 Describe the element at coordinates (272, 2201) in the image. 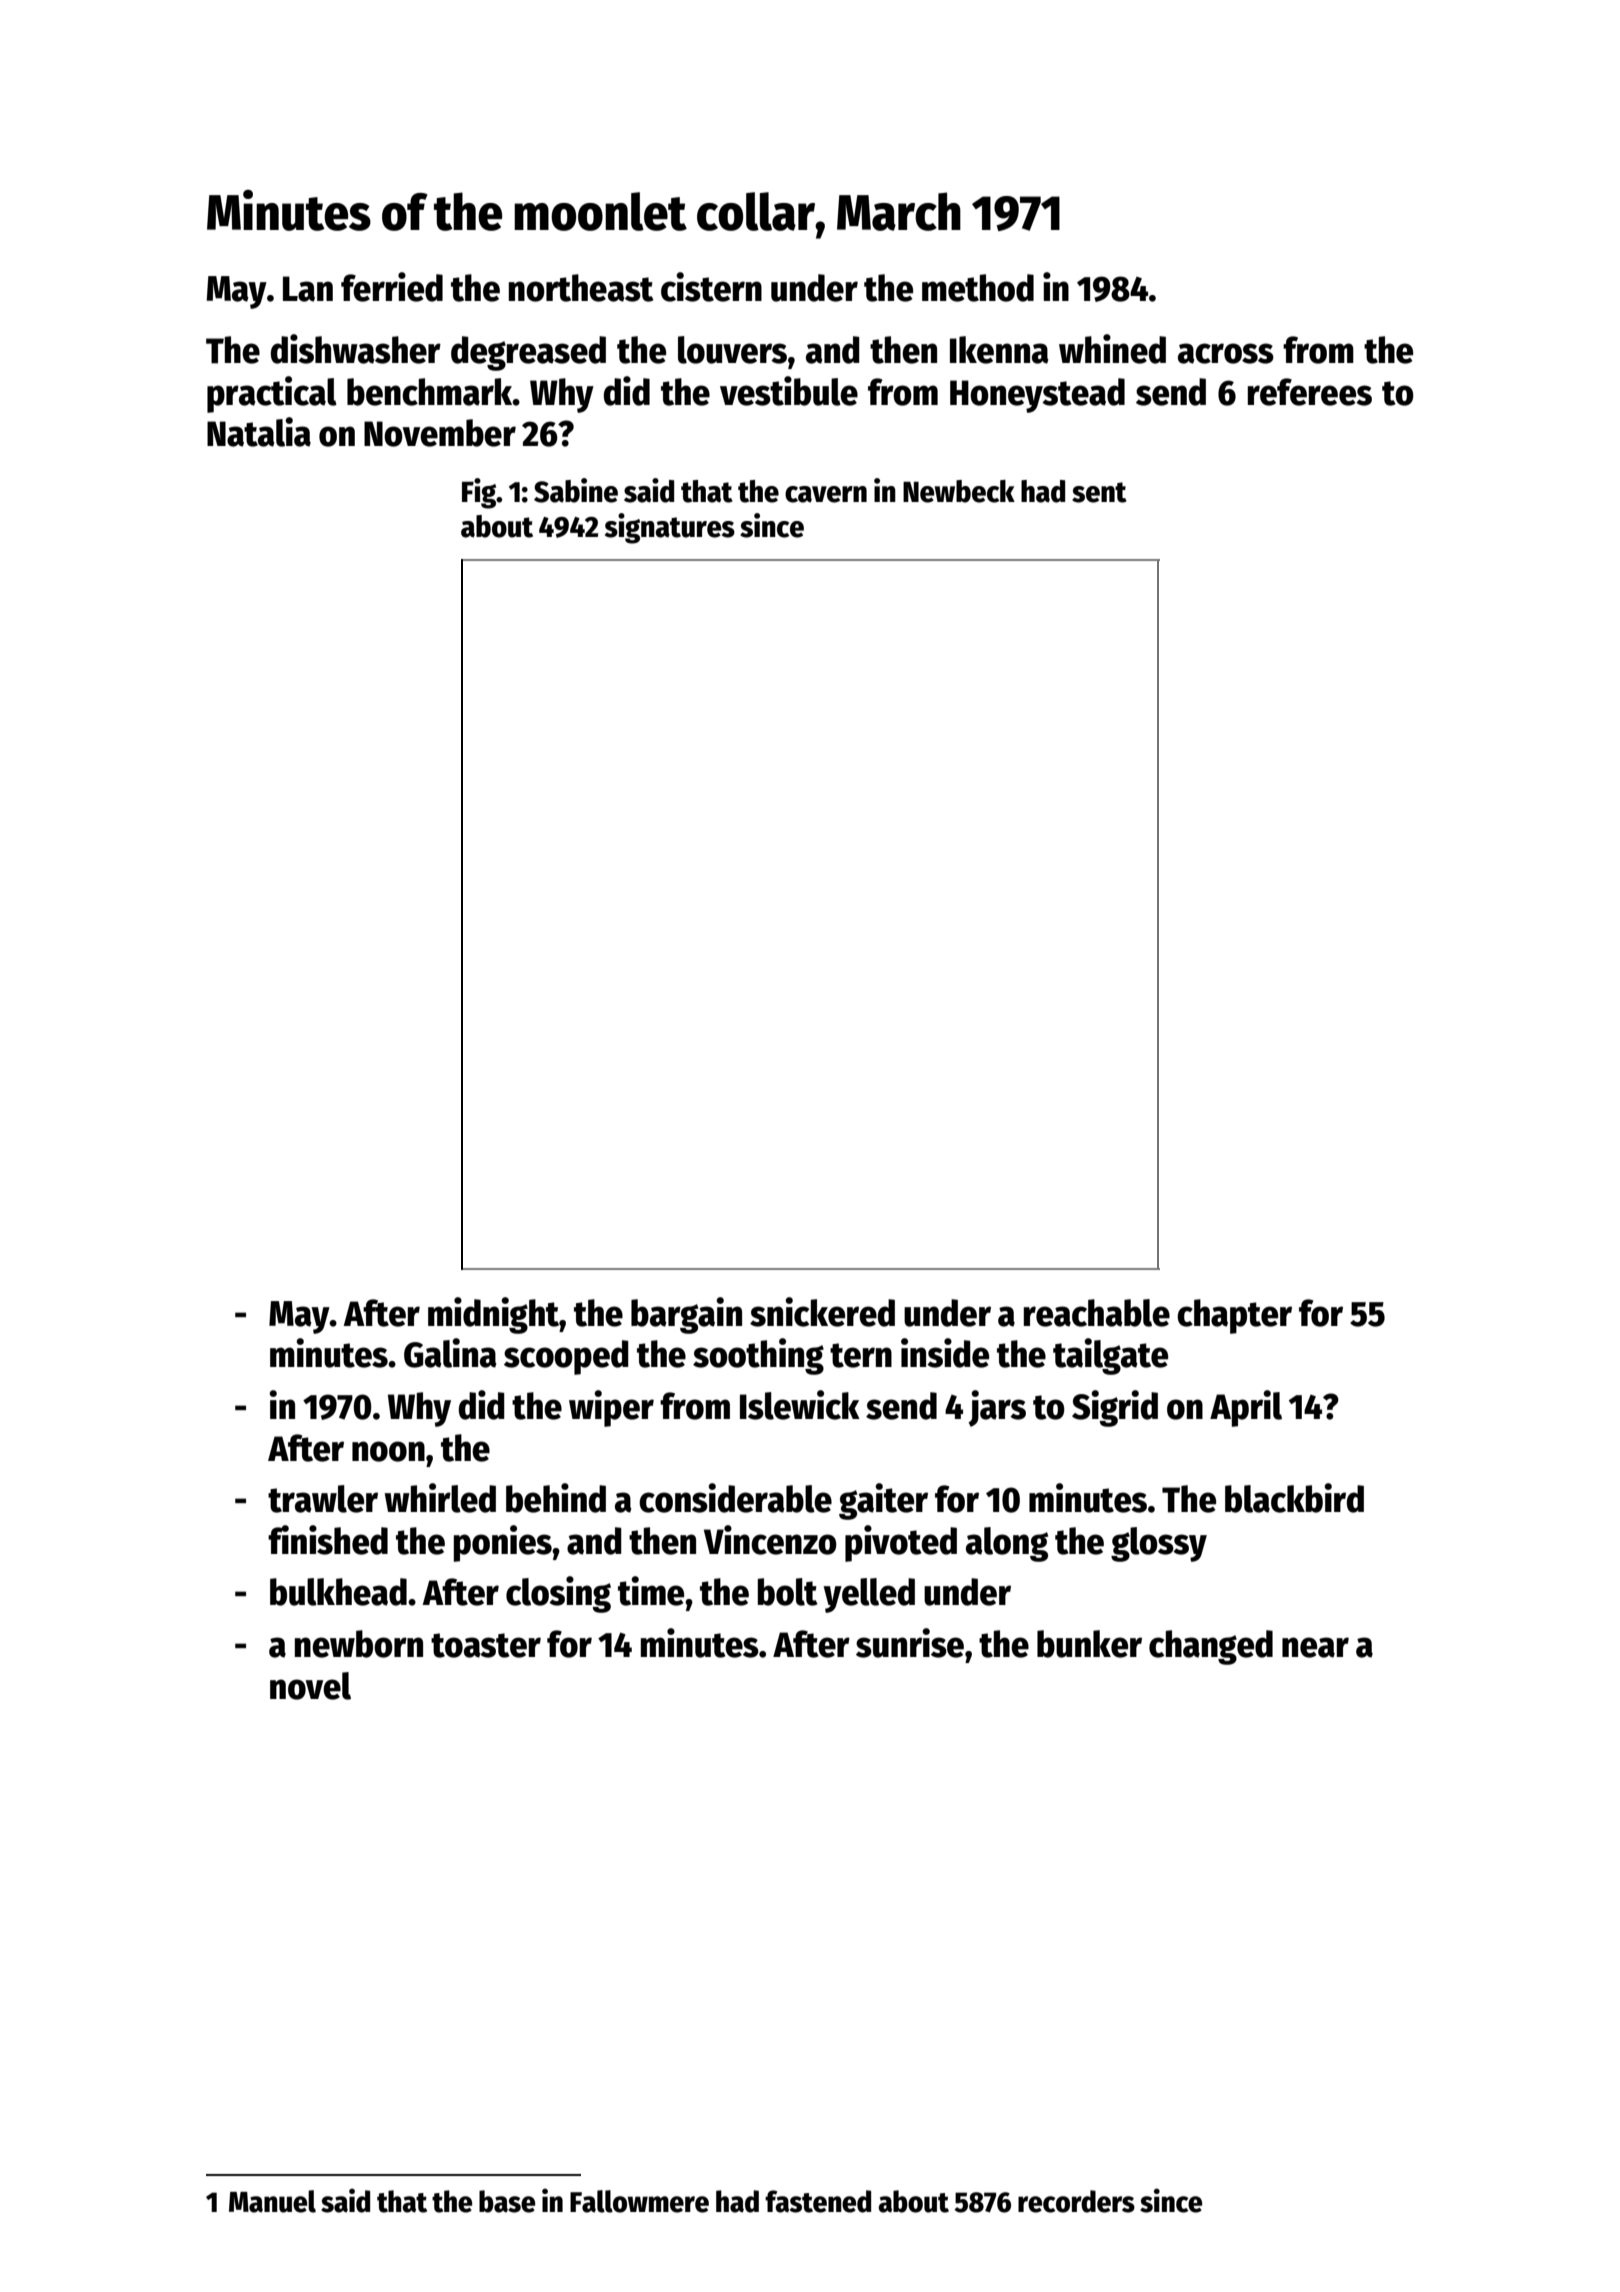

I see `Manuel` at that location.
